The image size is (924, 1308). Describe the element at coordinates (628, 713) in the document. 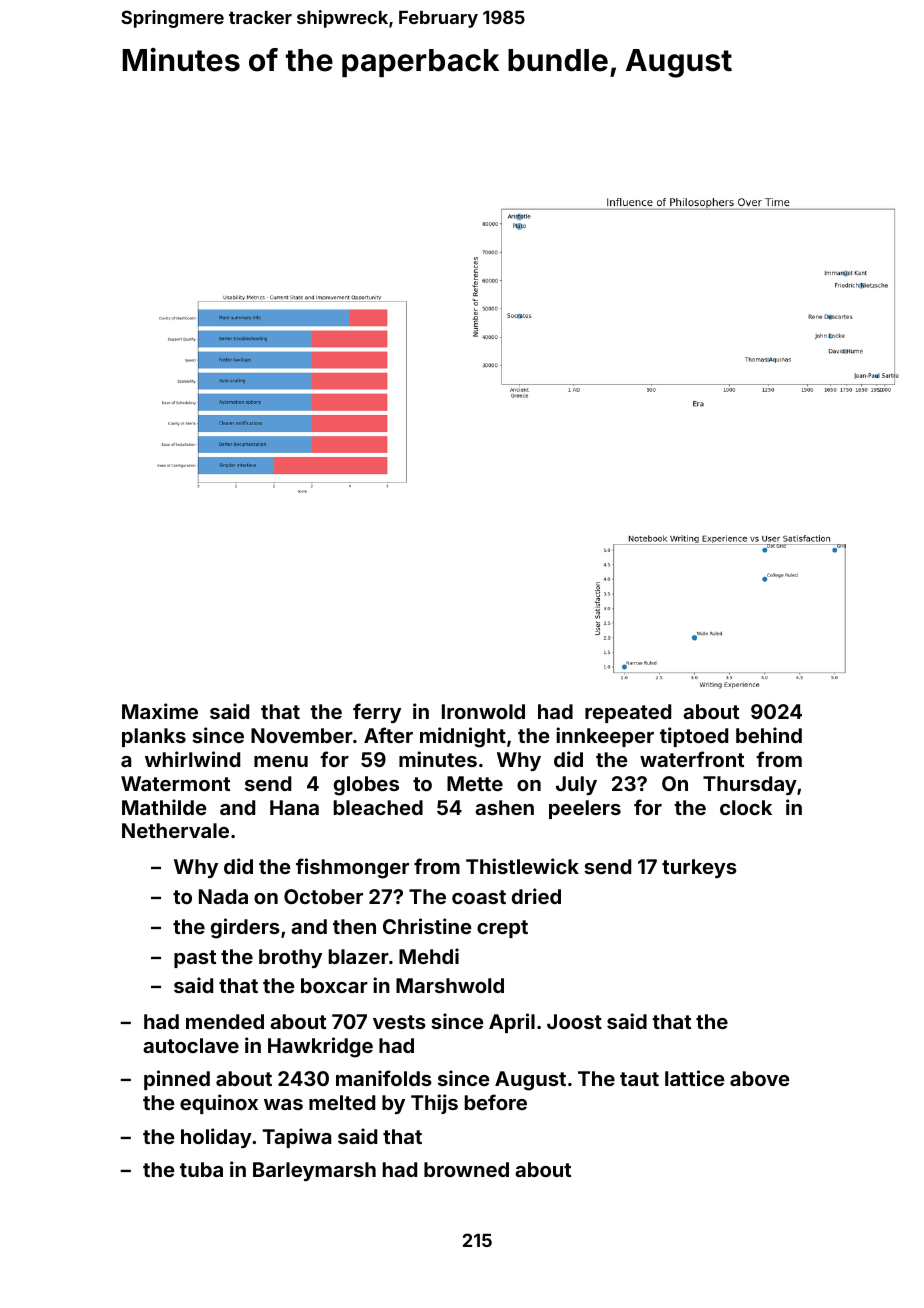

I see `repeated` at that location.
